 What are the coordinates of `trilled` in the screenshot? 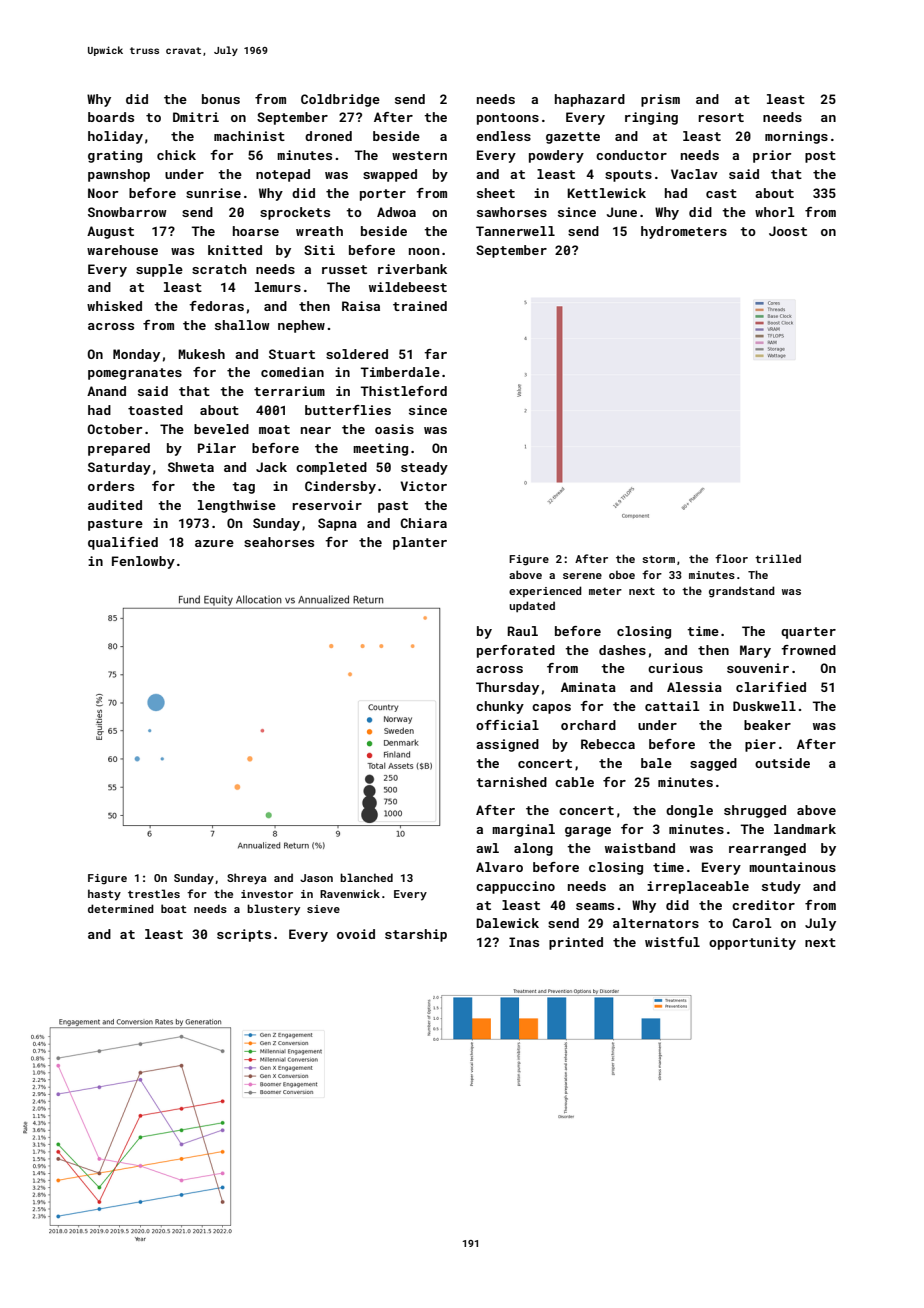 It's located at (778, 558).
